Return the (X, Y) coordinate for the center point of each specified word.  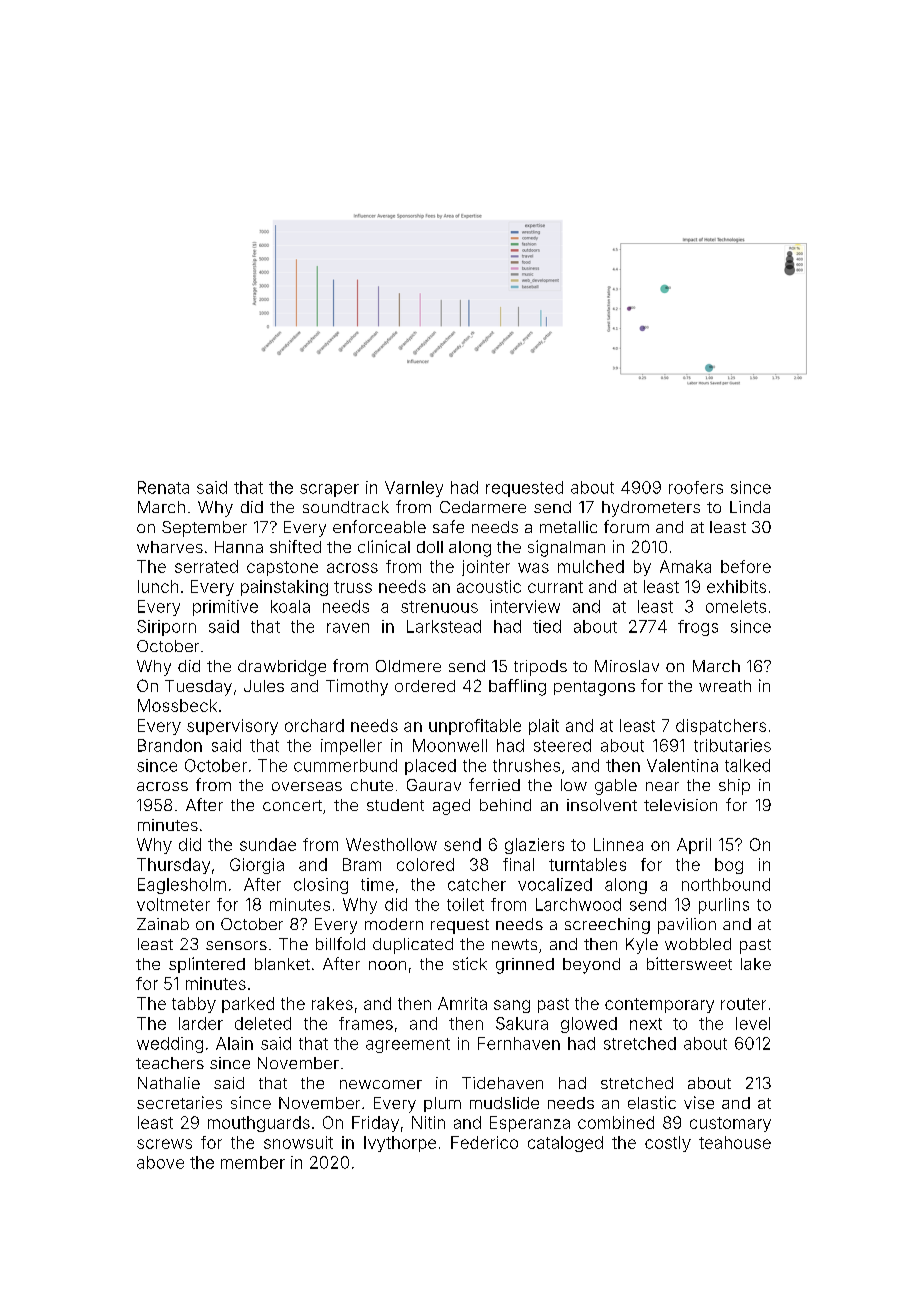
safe (448, 526)
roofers (696, 487)
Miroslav (627, 666)
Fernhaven (519, 1043)
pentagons (594, 688)
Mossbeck (177, 705)
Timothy (357, 687)
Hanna (239, 547)
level (753, 1023)
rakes (332, 1003)
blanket (282, 964)
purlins (724, 906)
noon (387, 965)
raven (348, 628)
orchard (314, 725)
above (160, 1162)
